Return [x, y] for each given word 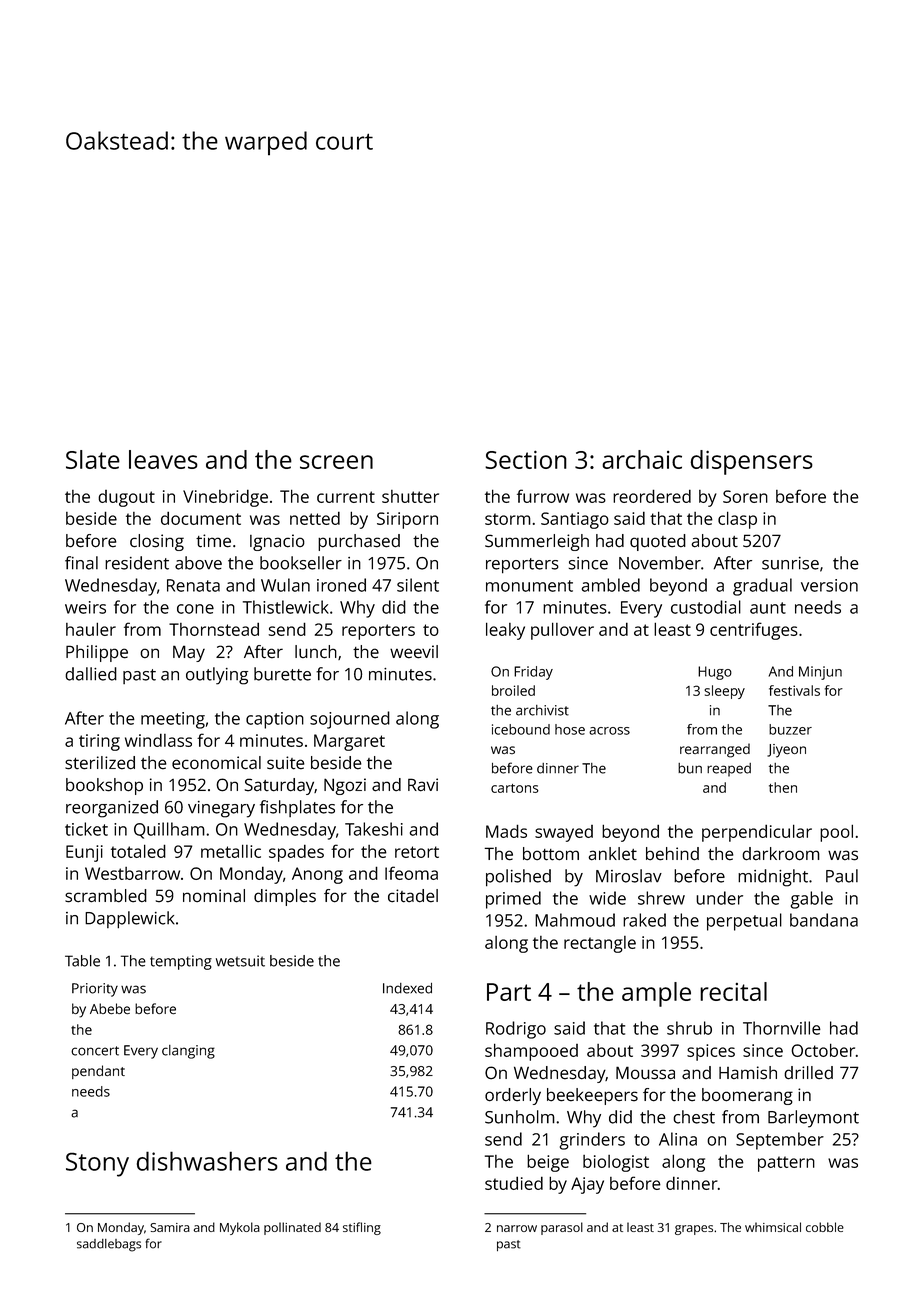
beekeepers [592, 1096]
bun [690, 768]
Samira [170, 1227]
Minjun [820, 673]
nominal [214, 896]
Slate [93, 459]
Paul [842, 876]
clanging [188, 1052]
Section [526, 459]
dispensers [751, 462]
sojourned [350, 720]
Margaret [349, 742]
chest [694, 1117]
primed [513, 900]
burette [282, 674]
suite [286, 763]
